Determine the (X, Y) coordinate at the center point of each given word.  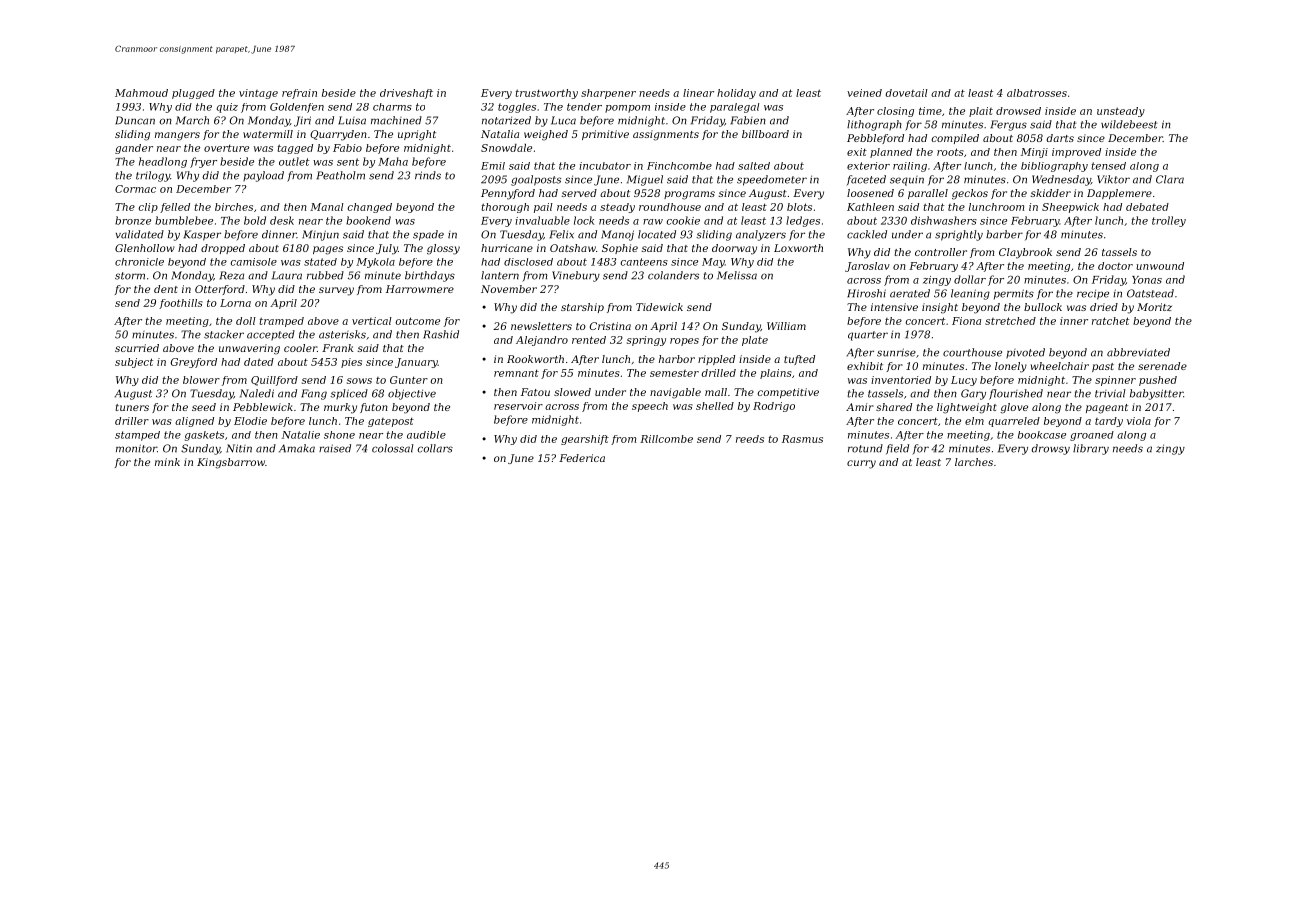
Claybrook (1025, 253)
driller (132, 421)
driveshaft (406, 94)
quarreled (1014, 422)
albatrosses (1037, 93)
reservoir (518, 406)
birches (234, 207)
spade (428, 235)
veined (864, 93)
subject (134, 363)
